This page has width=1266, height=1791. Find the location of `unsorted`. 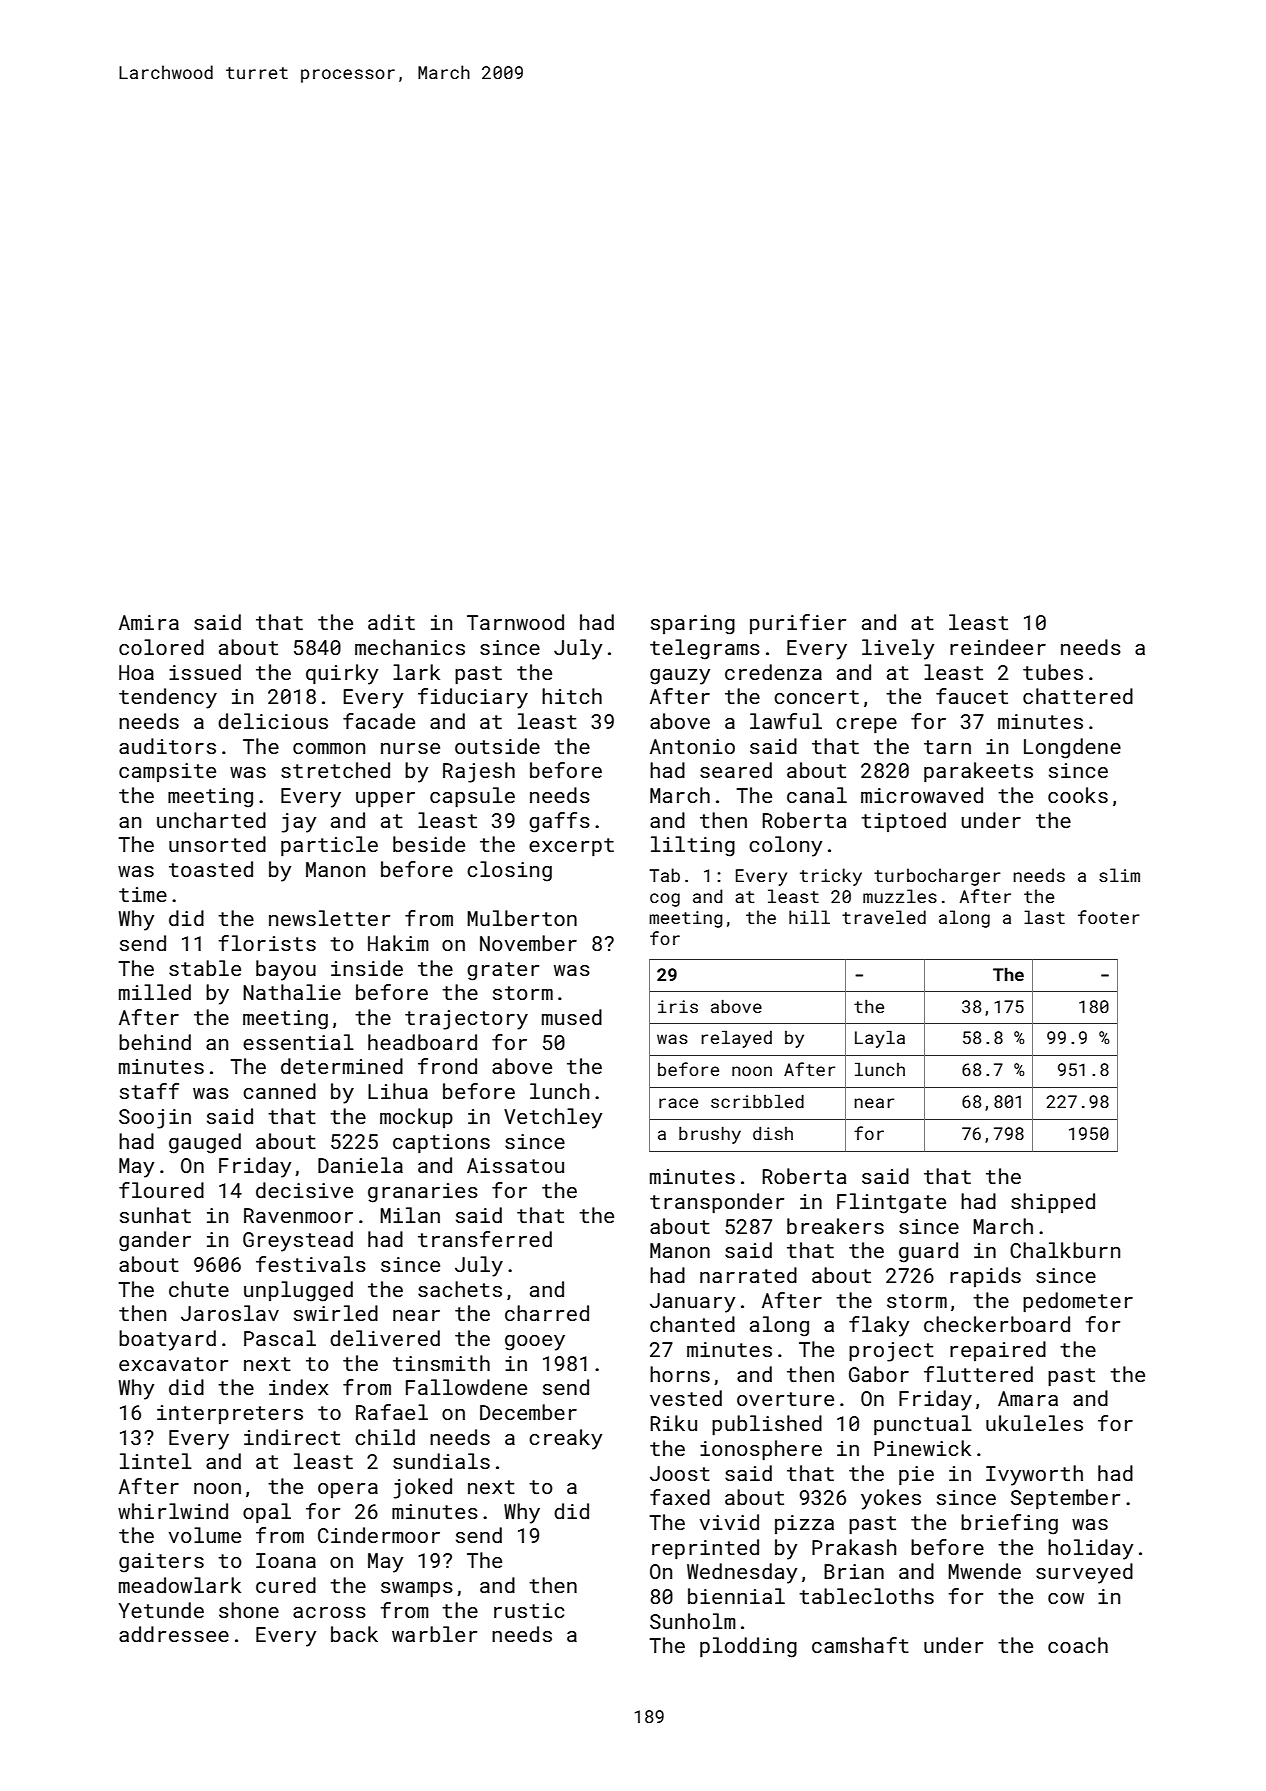

unsorted is located at coordinates (217, 844).
